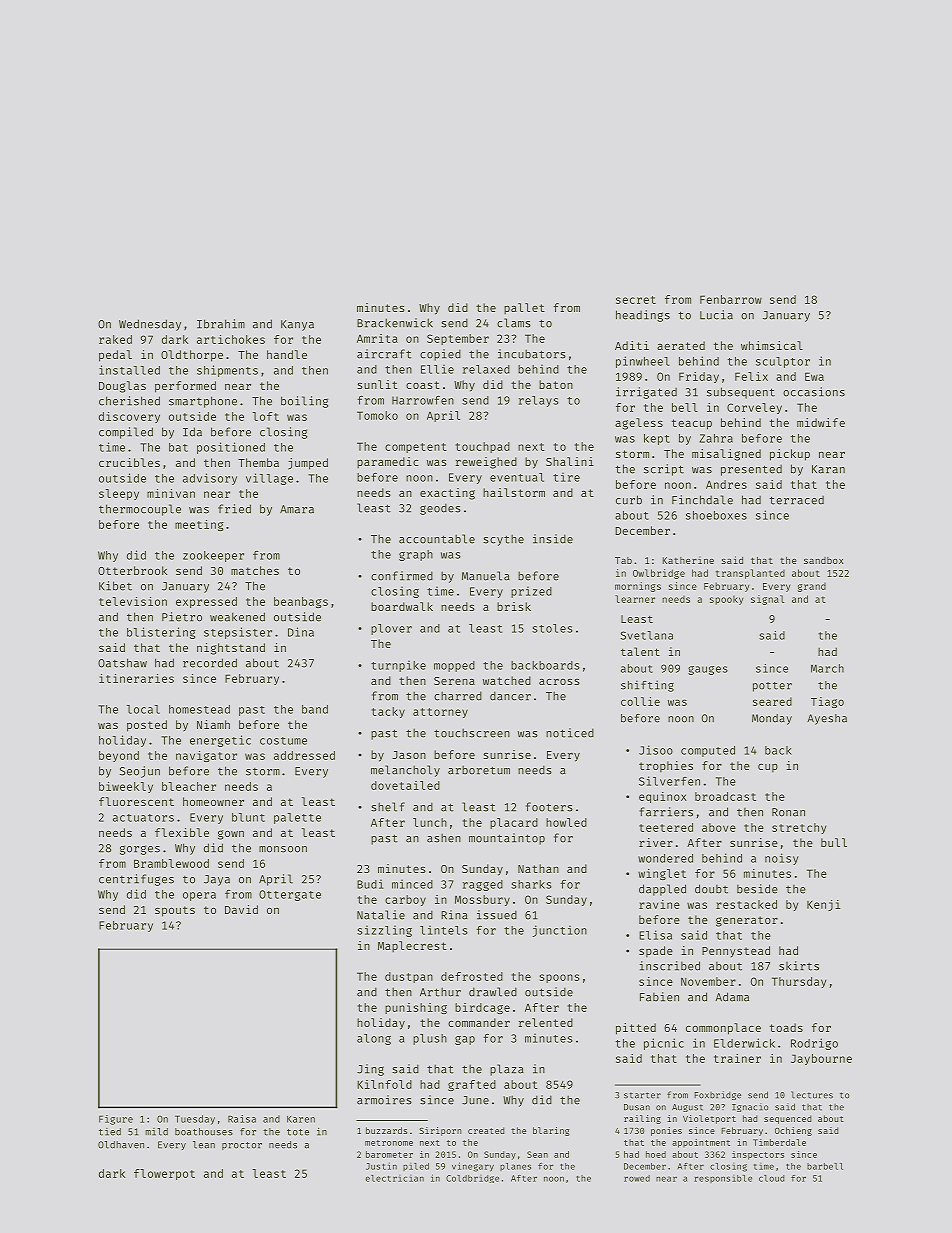  Describe the element at coordinates (122, 663) in the image. I see `Oatshaw` at that location.
